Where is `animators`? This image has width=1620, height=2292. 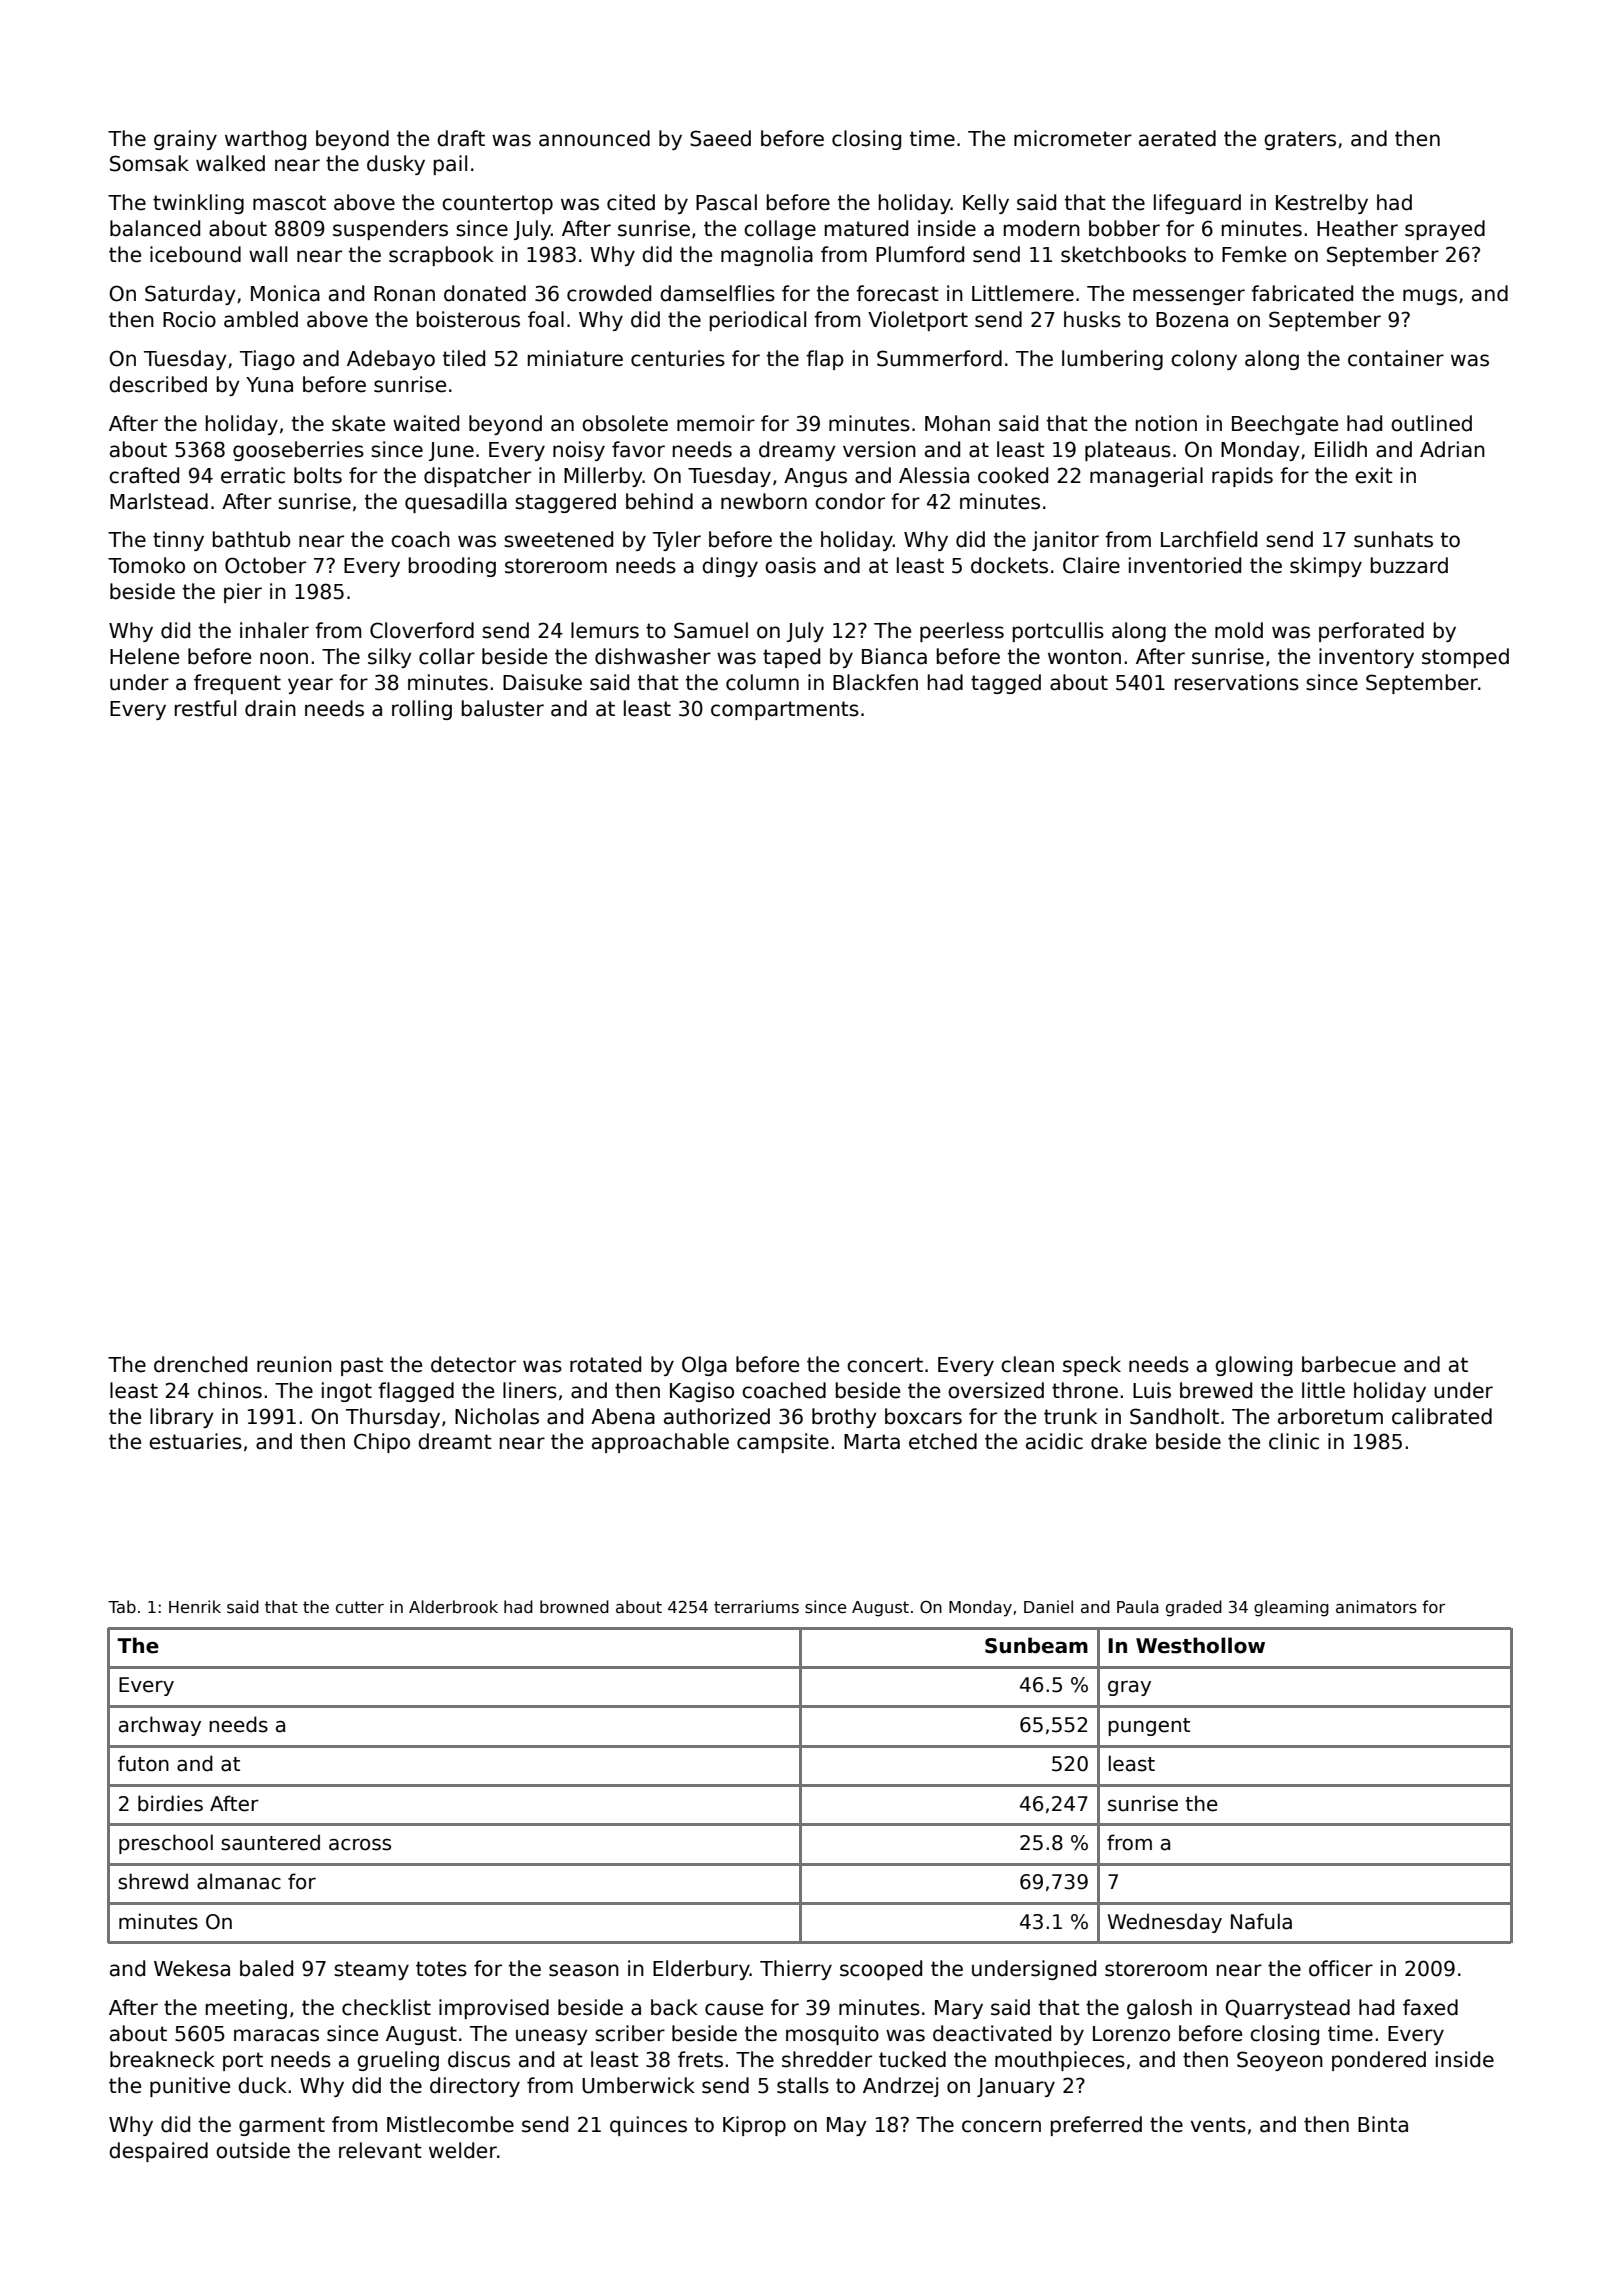 animators is located at coordinates (1376, 1607).
